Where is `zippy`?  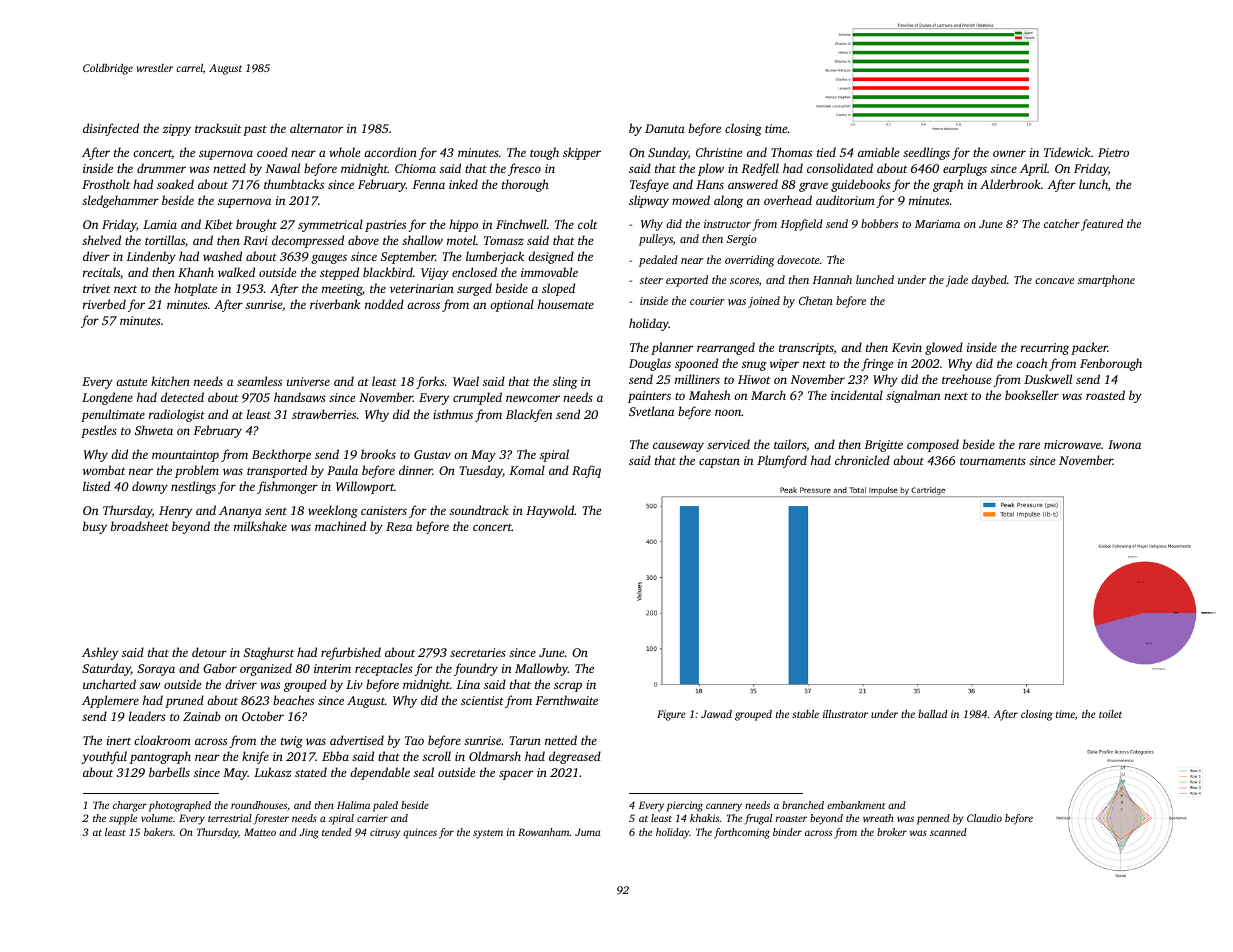 zippy is located at coordinates (177, 130).
